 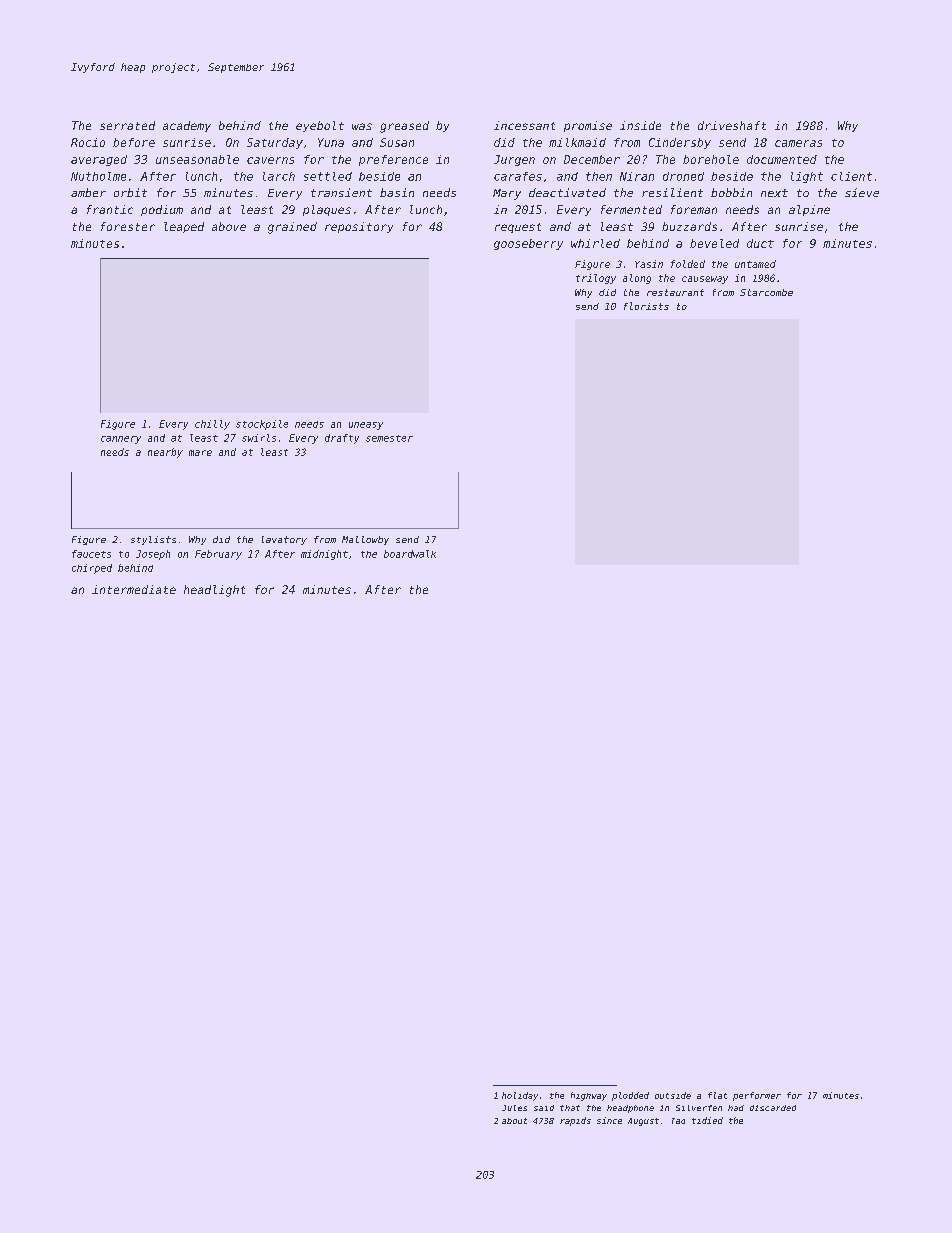 I want to click on repository, so click(x=359, y=227).
